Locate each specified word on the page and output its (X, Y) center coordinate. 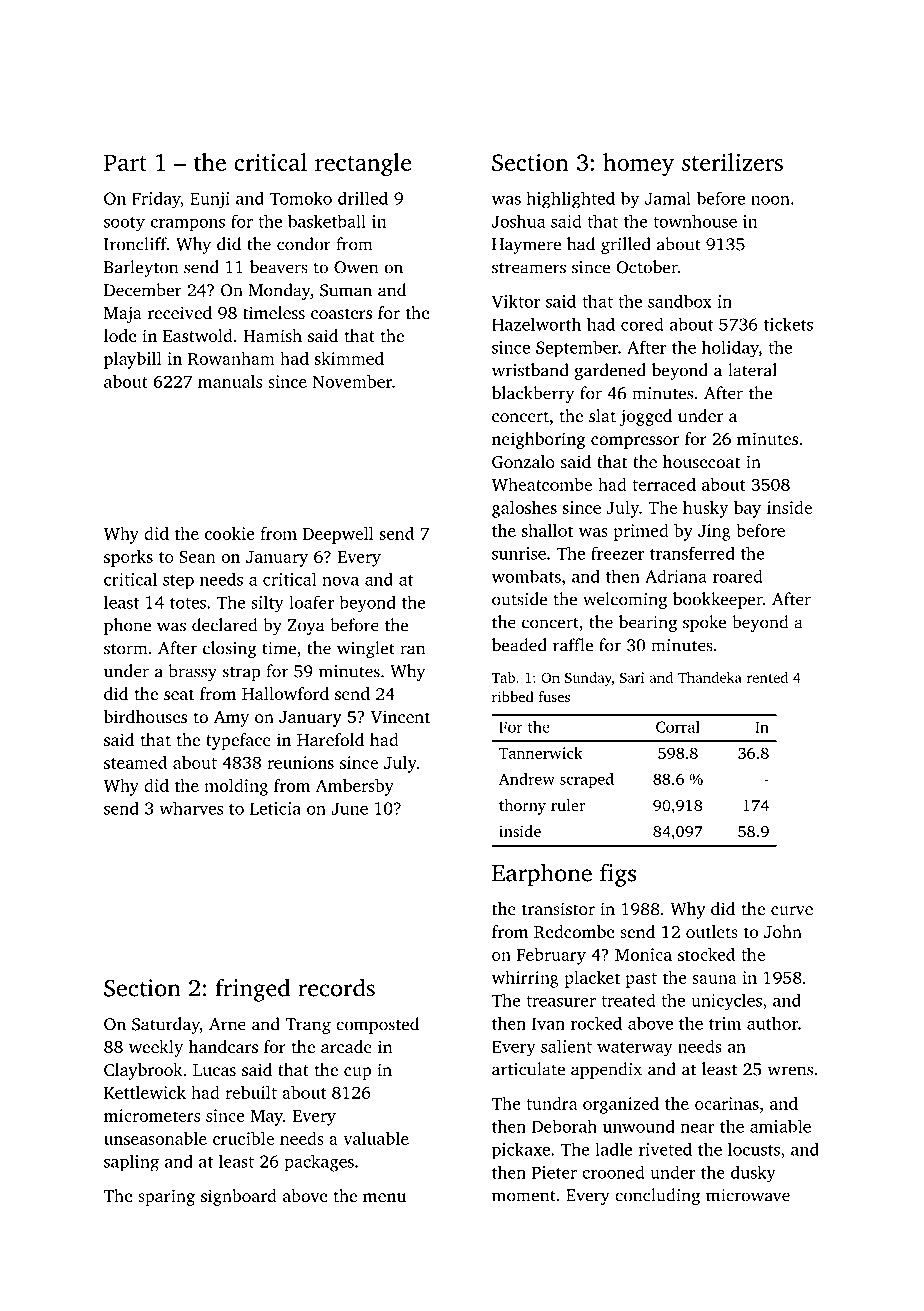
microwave (748, 1195)
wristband (530, 370)
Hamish (272, 335)
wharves (191, 808)
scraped (587, 781)
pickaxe (521, 1150)
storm (126, 649)
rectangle (363, 164)
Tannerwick (541, 753)
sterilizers (732, 162)
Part (125, 162)
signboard (239, 1197)
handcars (223, 1046)
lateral (752, 370)
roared (737, 576)
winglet (366, 649)
